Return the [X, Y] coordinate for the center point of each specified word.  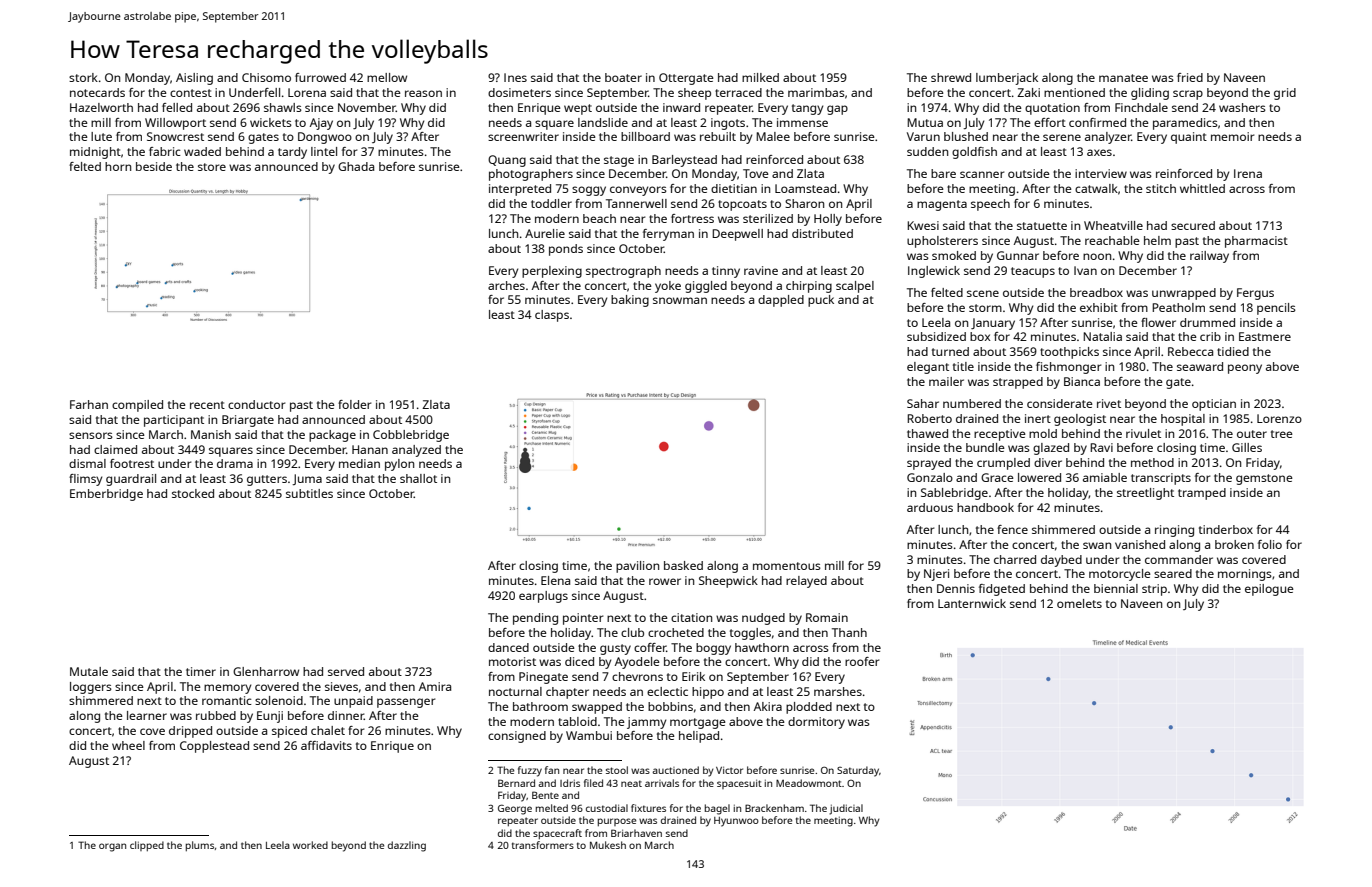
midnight [95, 153]
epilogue [1269, 590]
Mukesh [608, 845]
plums [200, 846]
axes [1099, 152]
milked [760, 77]
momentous [787, 566]
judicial [846, 809]
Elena [555, 580]
